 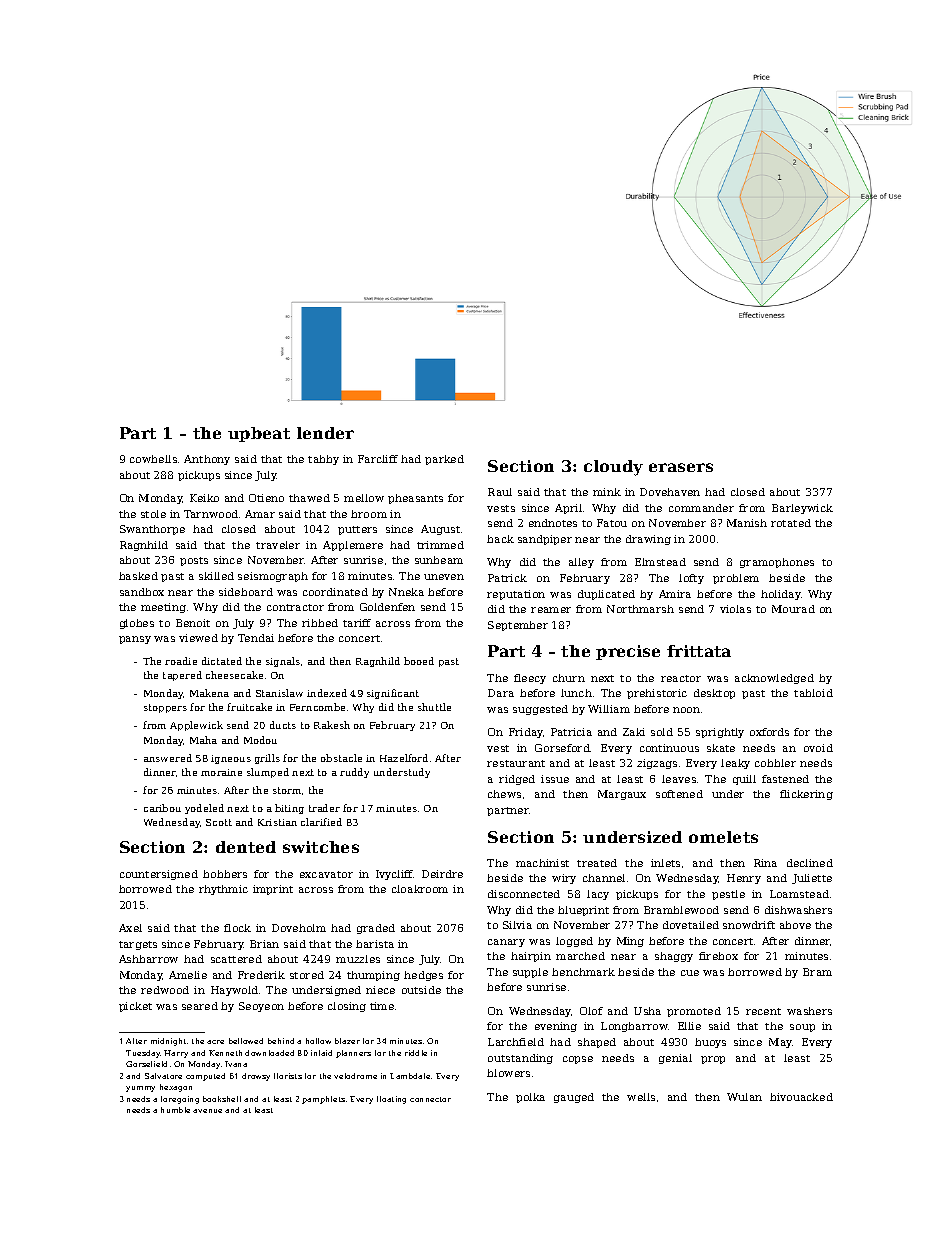 What do you see at coordinates (718, 956) in the screenshot?
I see `firebox` at bounding box center [718, 956].
